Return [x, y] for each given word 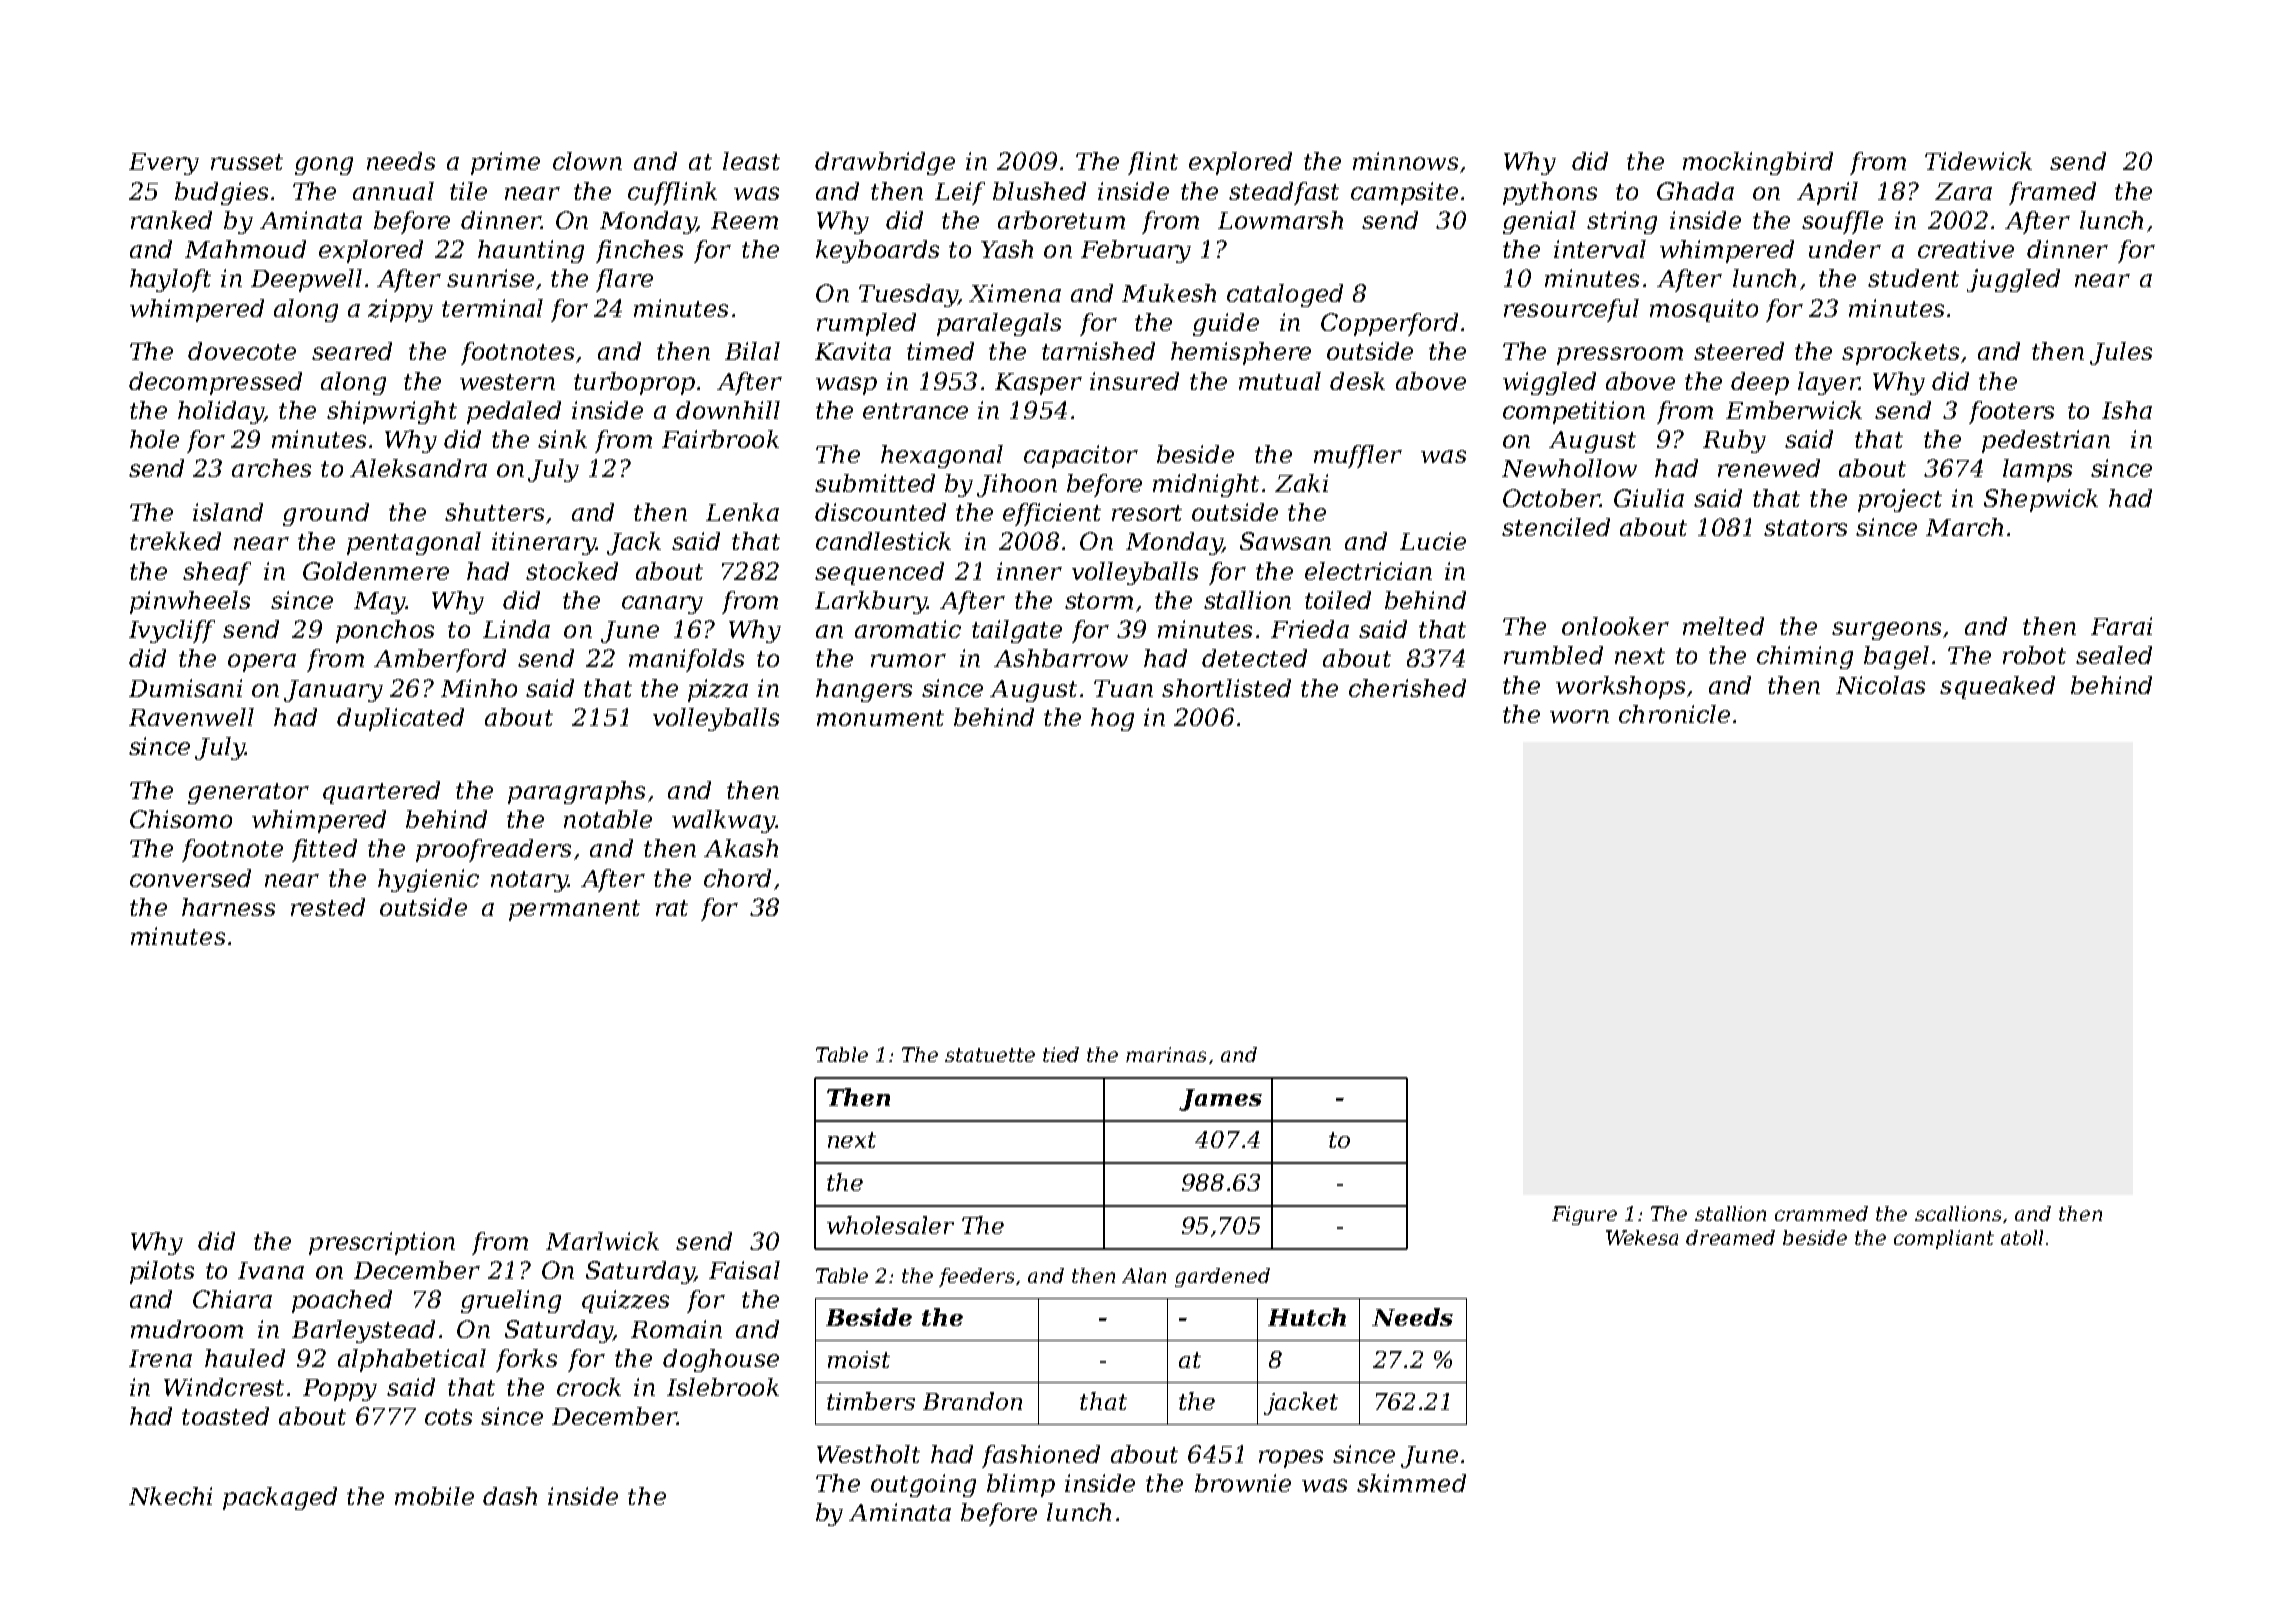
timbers [871, 1401]
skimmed [1411, 1483]
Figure [1584, 1215]
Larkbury [871, 602]
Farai [2121, 626]
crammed [1821, 1213]
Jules [2121, 353]
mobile [434, 1496]
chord [737, 878]
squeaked [1997, 687]
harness [228, 907]
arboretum [1061, 220]
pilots [162, 1272]
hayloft [170, 280]
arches [271, 468]
